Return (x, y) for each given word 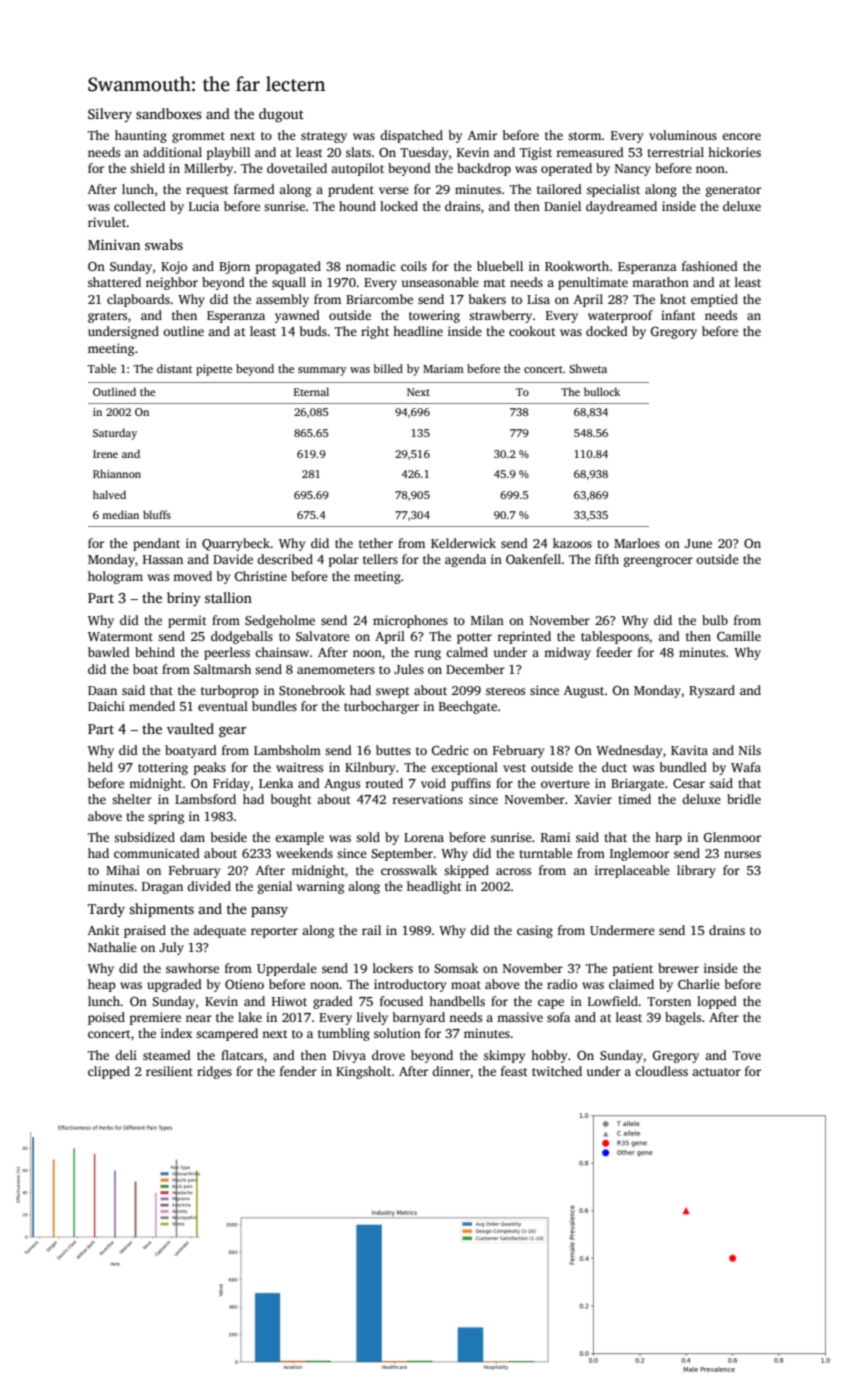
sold (368, 837)
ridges (214, 1072)
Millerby (208, 169)
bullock (602, 391)
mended (152, 706)
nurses (742, 854)
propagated (288, 267)
